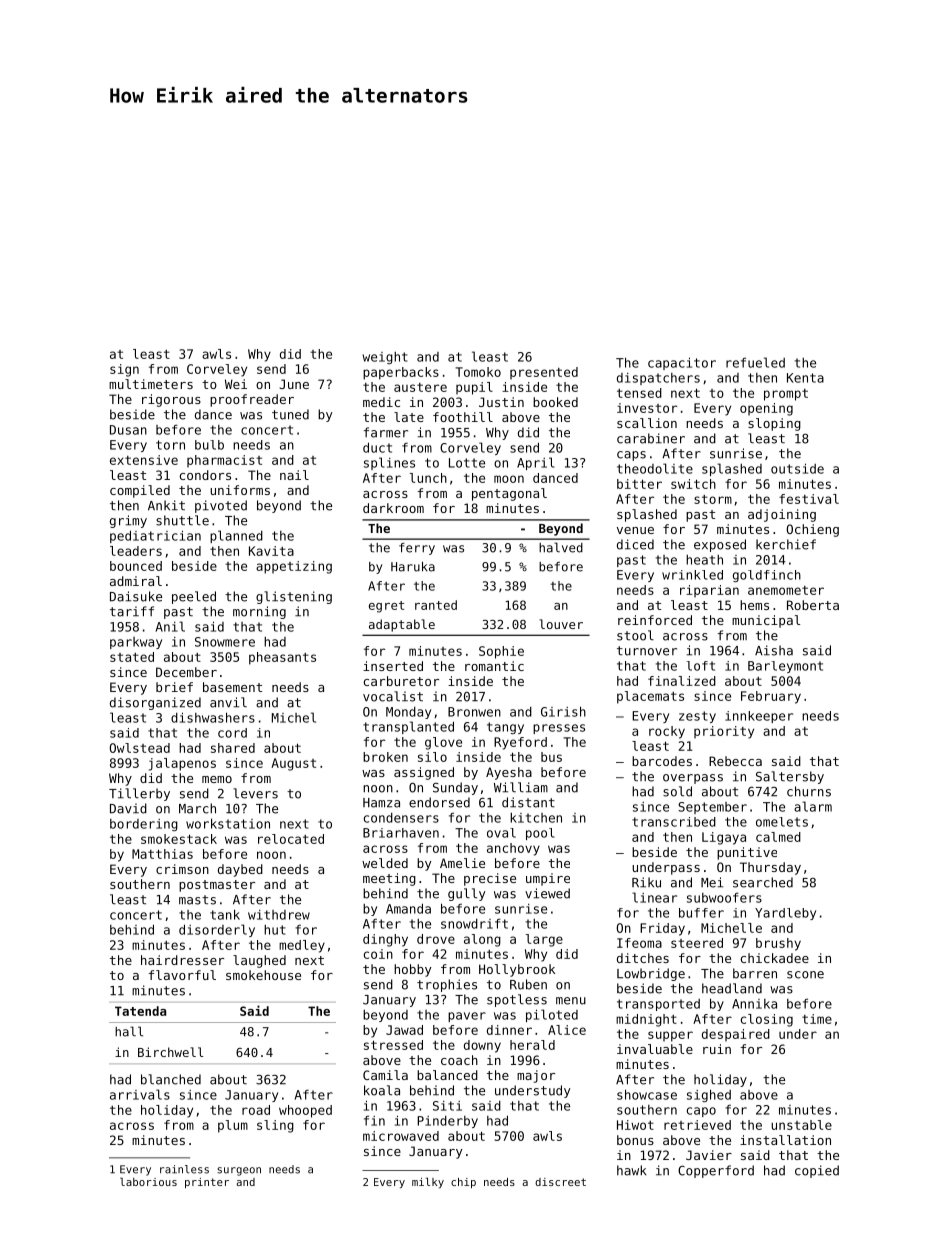  Describe the element at coordinates (162, 854) in the document. I see `Matthias` at that location.
